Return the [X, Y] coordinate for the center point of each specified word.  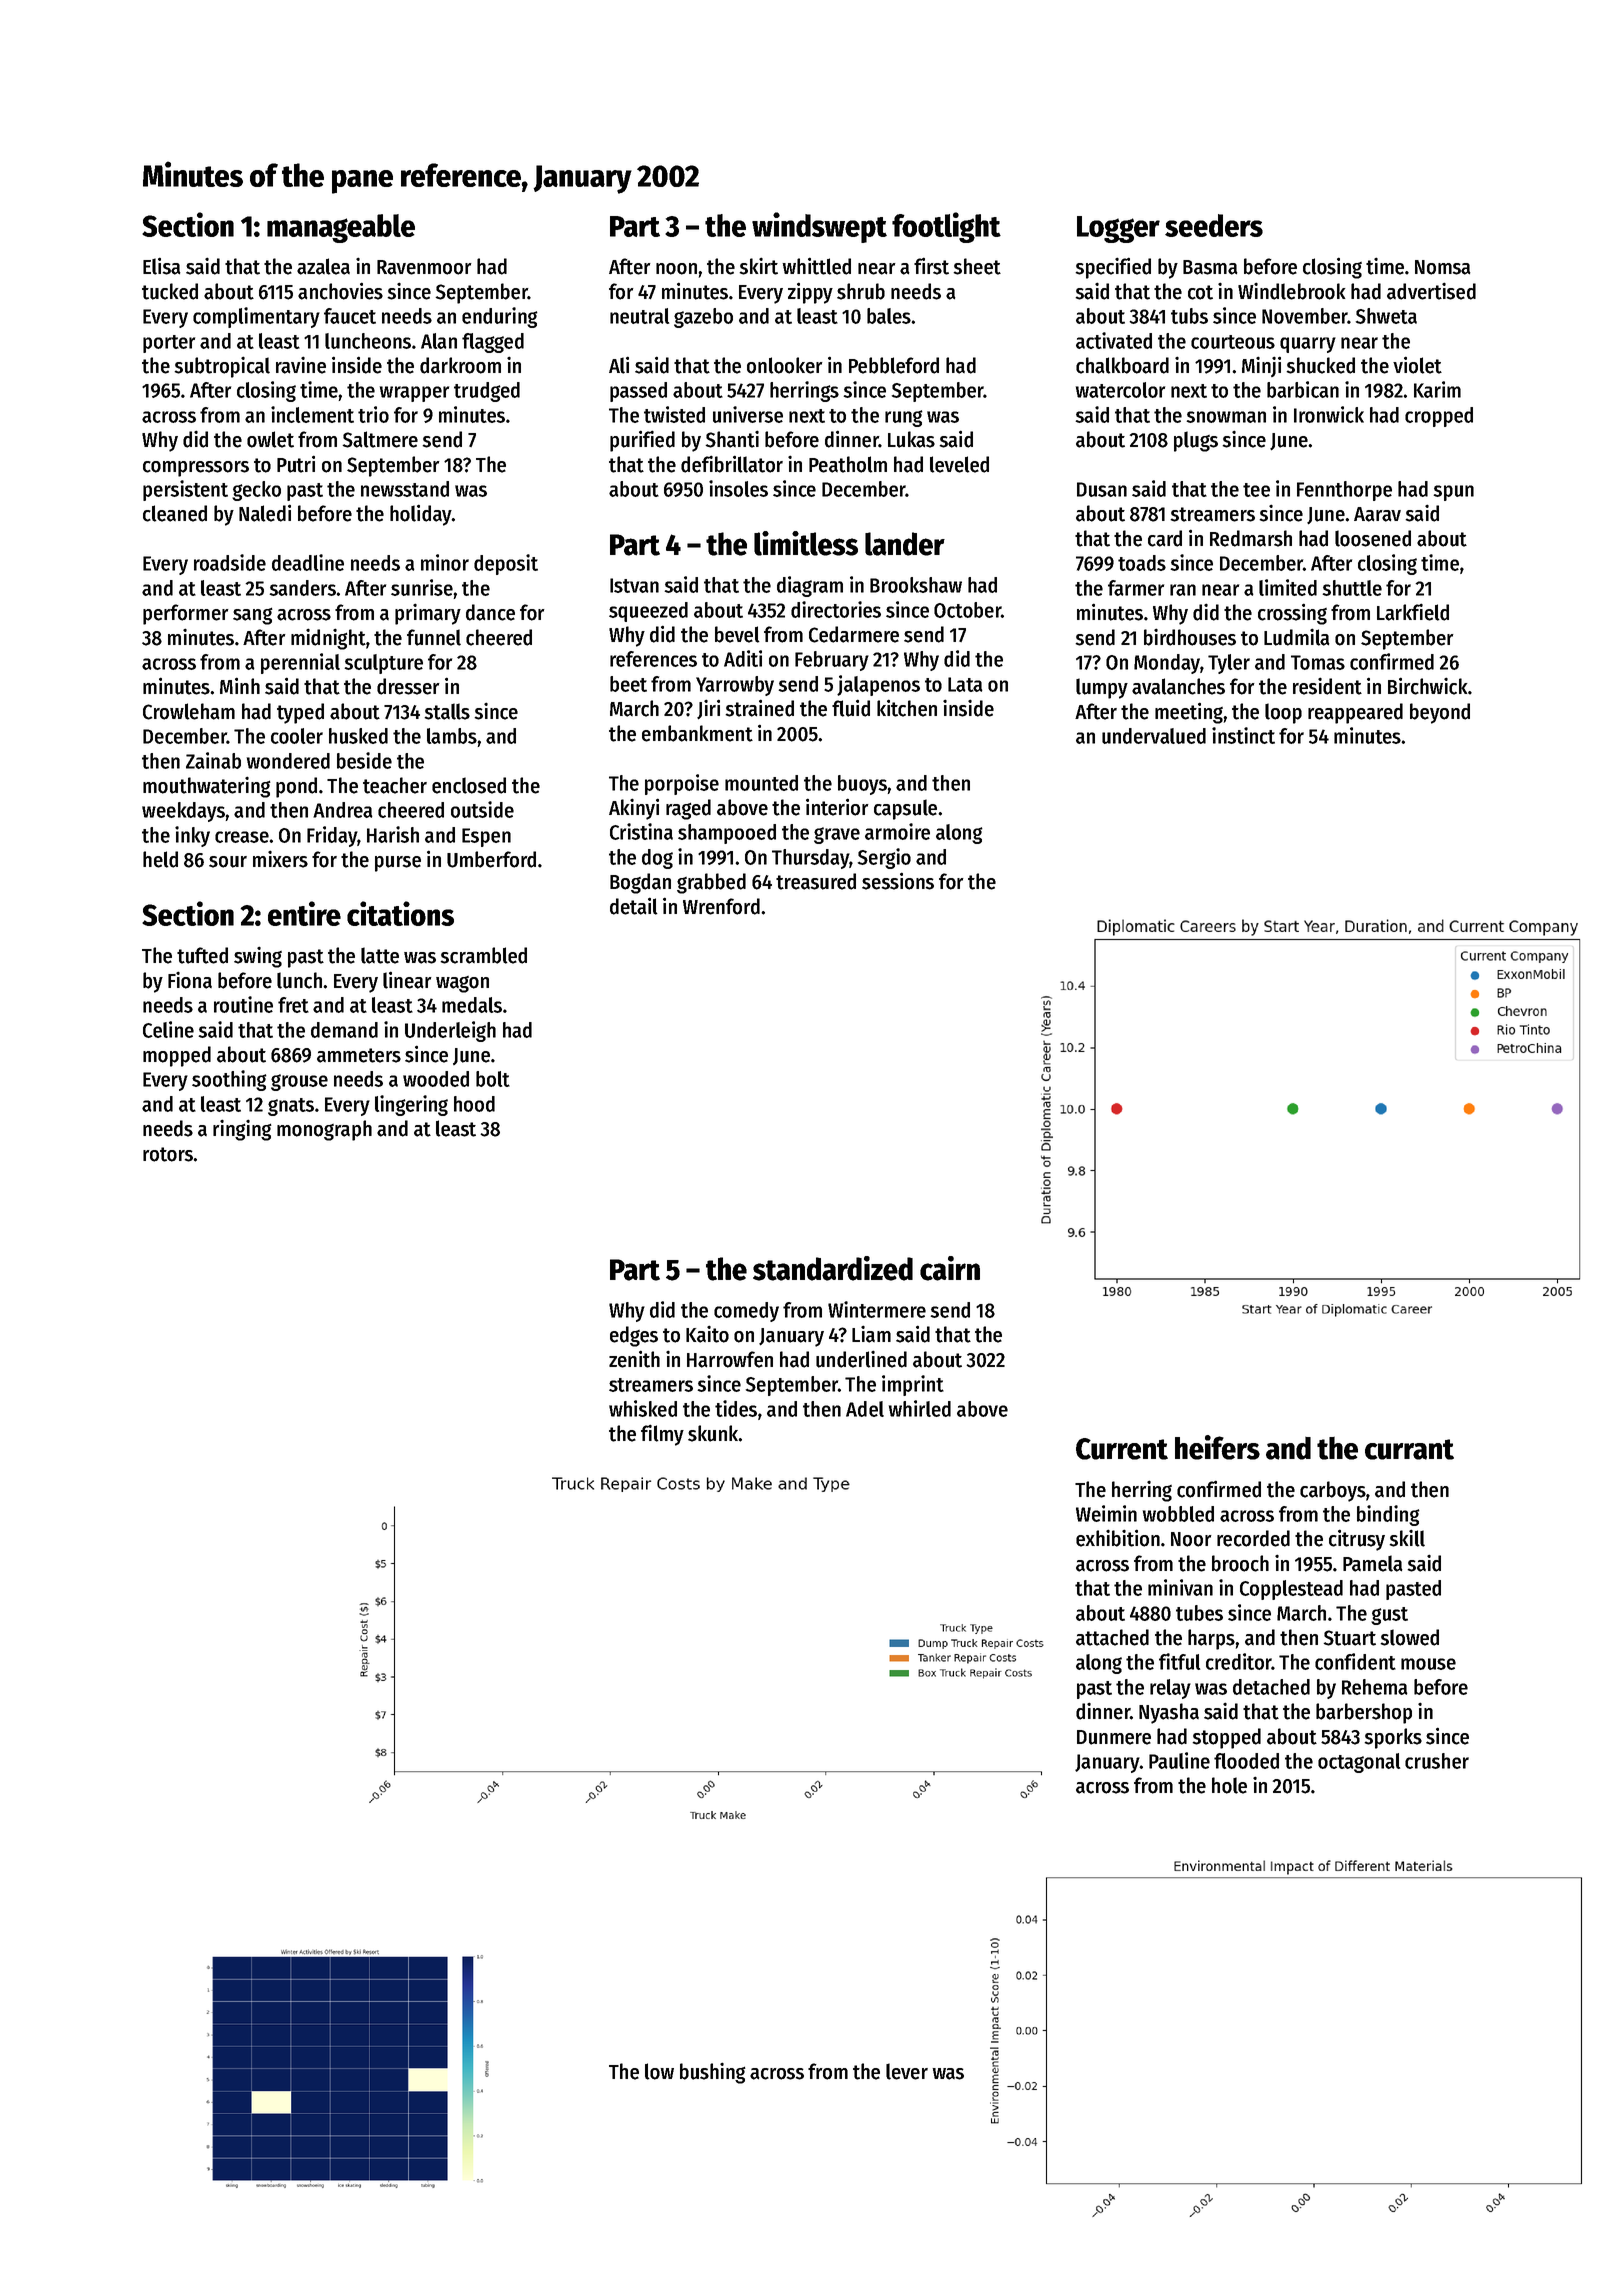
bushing [713, 2073]
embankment [697, 733]
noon [676, 269]
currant [1409, 1449]
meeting [1189, 713]
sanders [302, 588]
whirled [920, 1408]
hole [1229, 1785]
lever [907, 2071]
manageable [341, 228]
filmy [662, 1435]
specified [1113, 268]
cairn [950, 1268]
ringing [242, 1130]
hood [474, 1104]
